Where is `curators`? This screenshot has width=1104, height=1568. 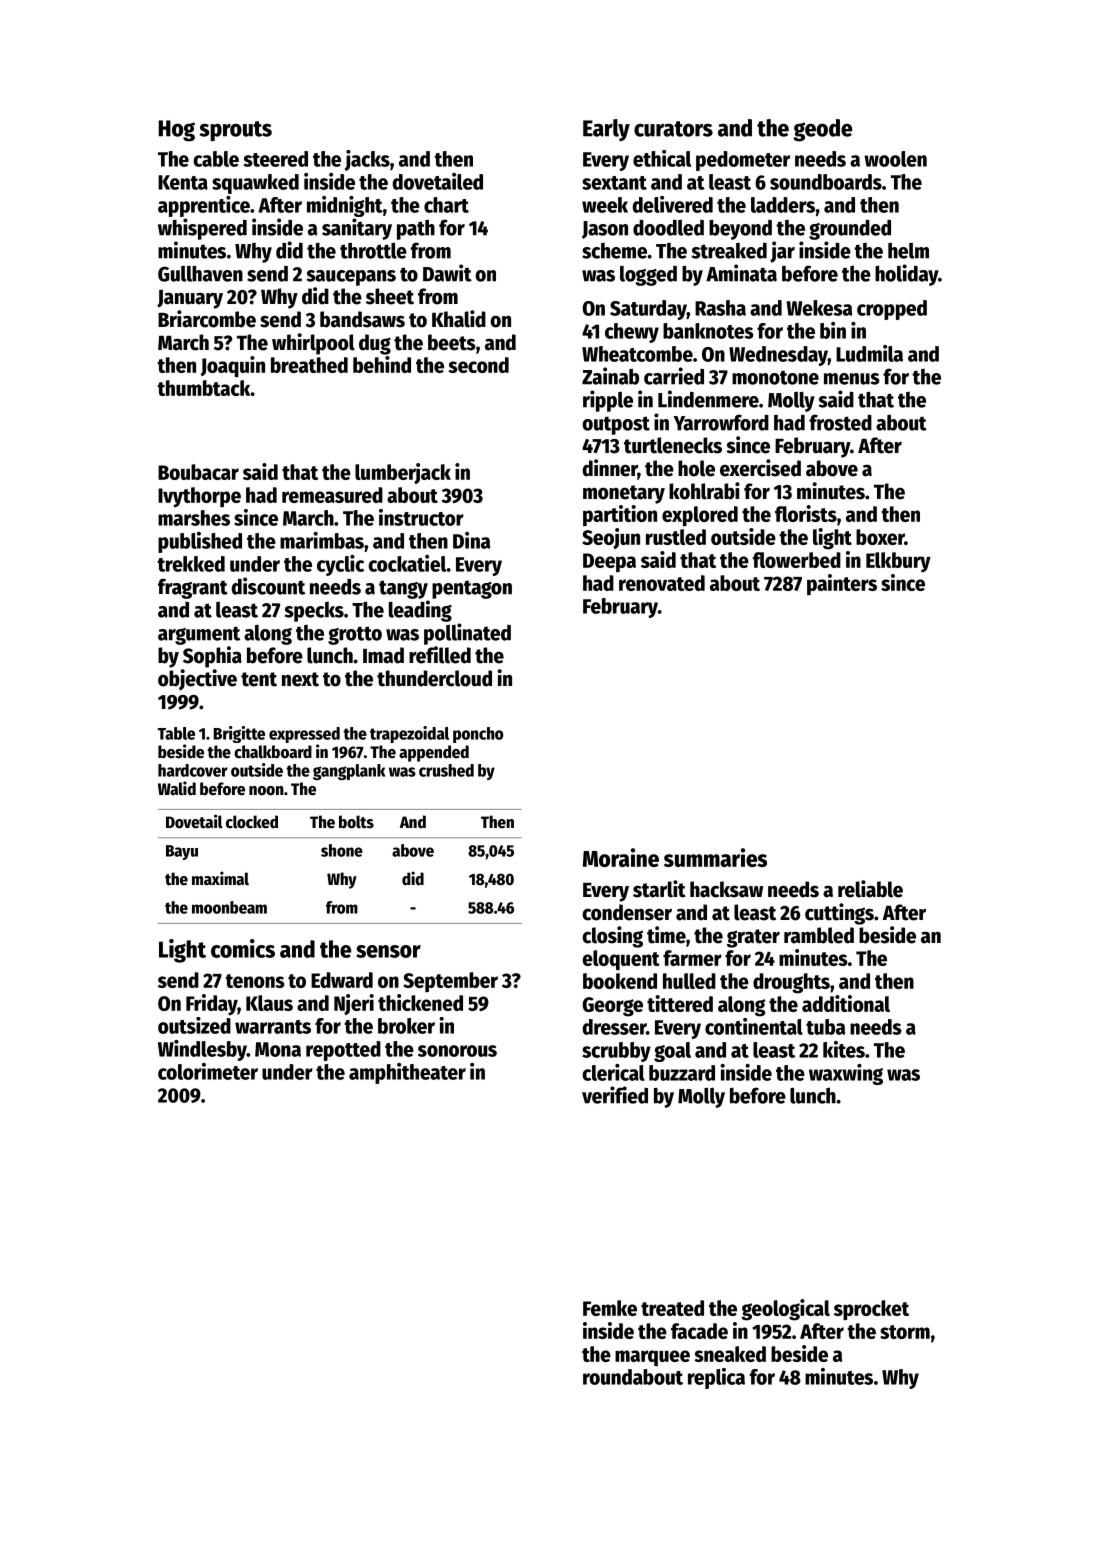 curators is located at coordinates (673, 129).
